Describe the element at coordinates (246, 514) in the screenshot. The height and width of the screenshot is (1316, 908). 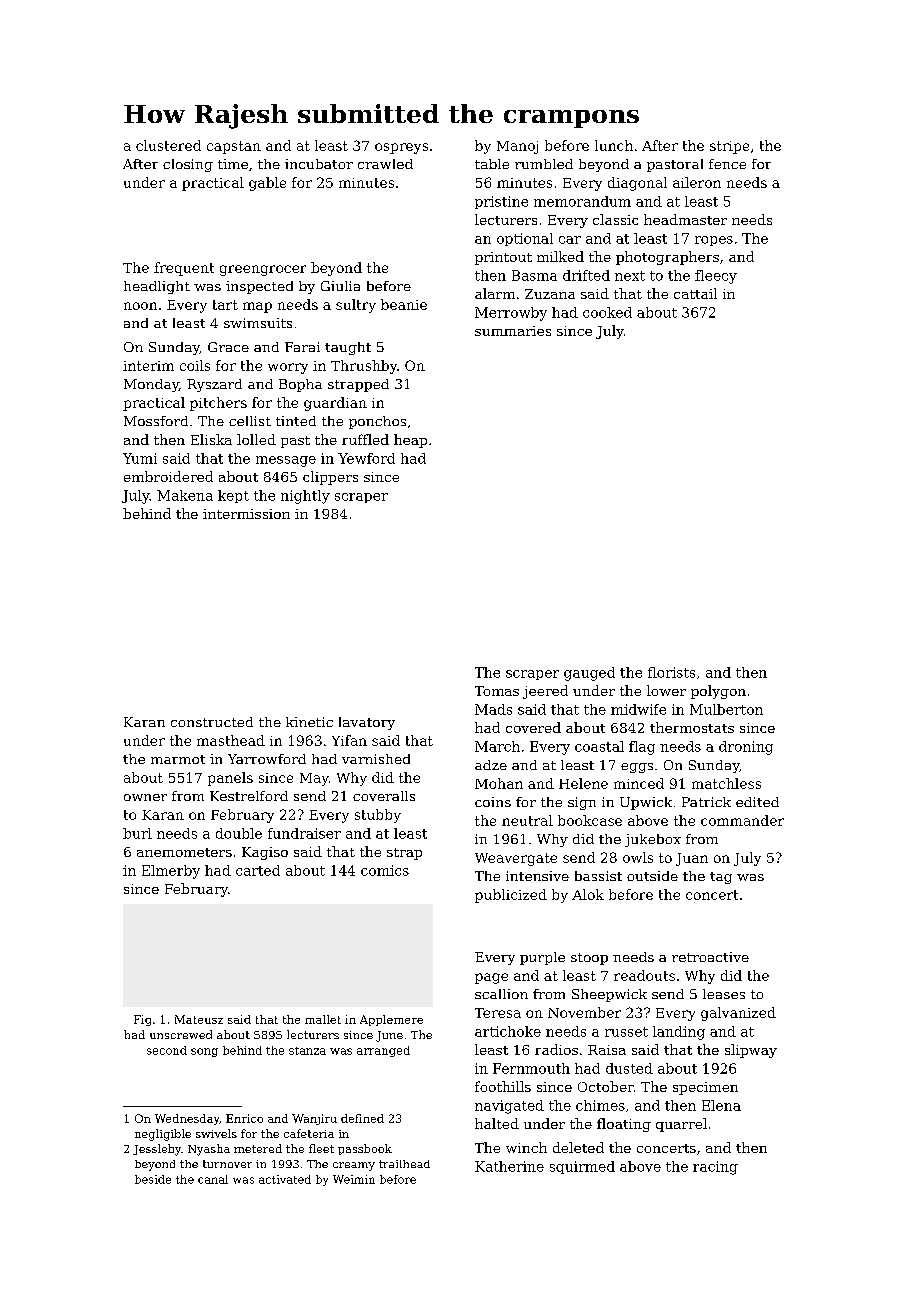
I see `intermission` at that location.
